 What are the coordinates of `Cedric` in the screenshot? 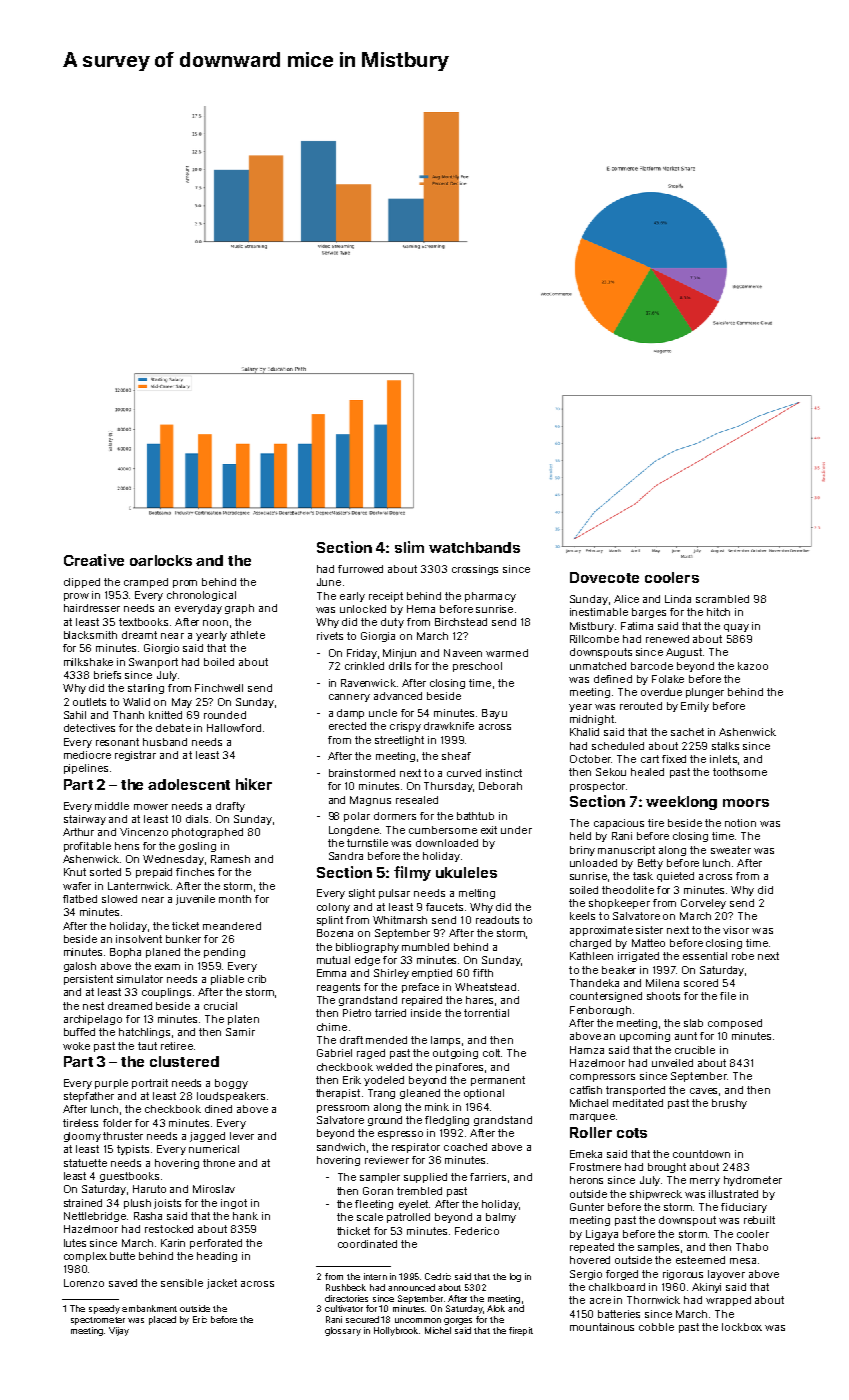 It's located at (438, 1276).
